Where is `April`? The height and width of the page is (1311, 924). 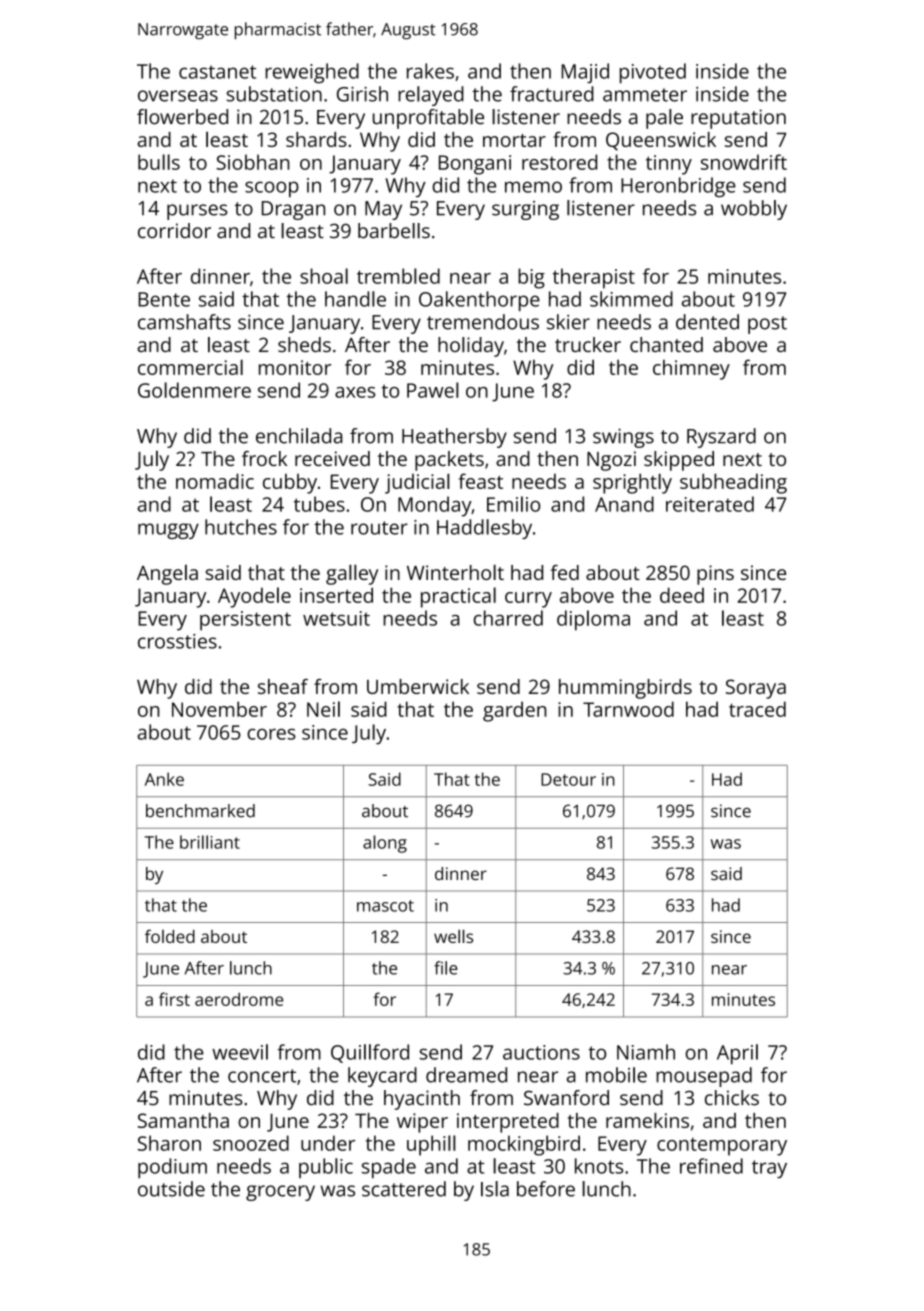
April is located at coordinates (737, 1054).
